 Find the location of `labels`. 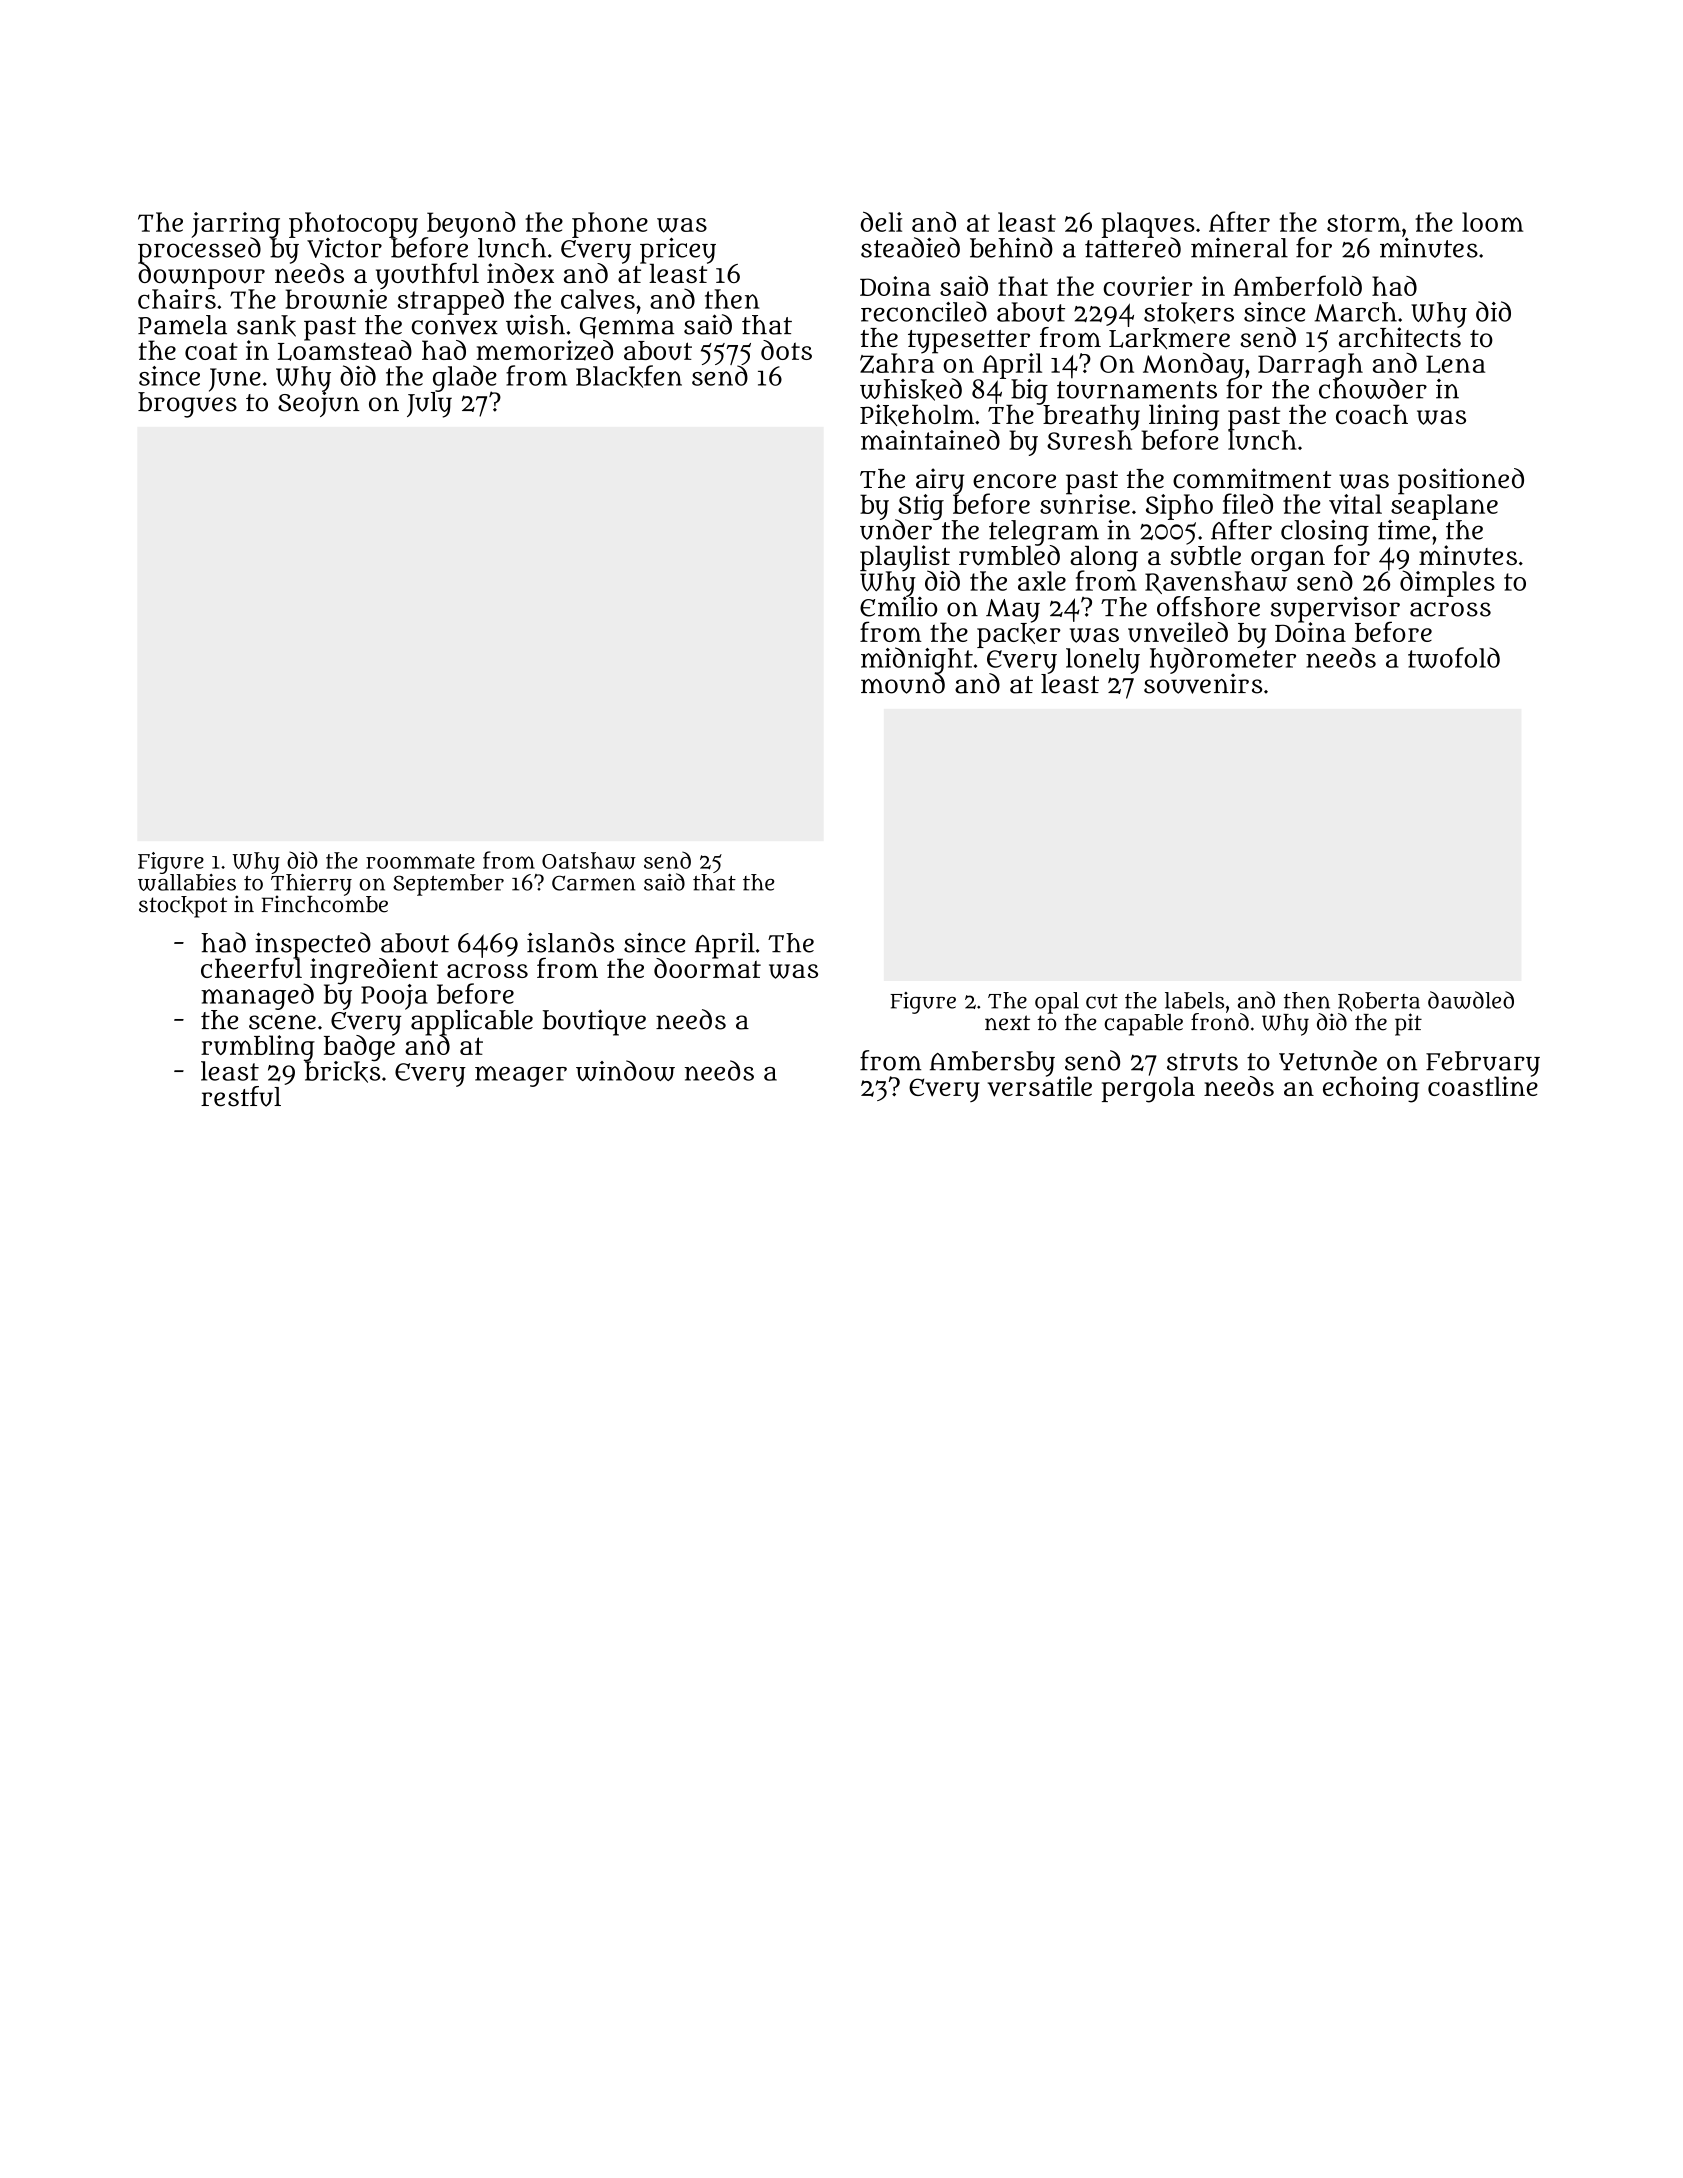

labels is located at coordinates (1194, 1000).
